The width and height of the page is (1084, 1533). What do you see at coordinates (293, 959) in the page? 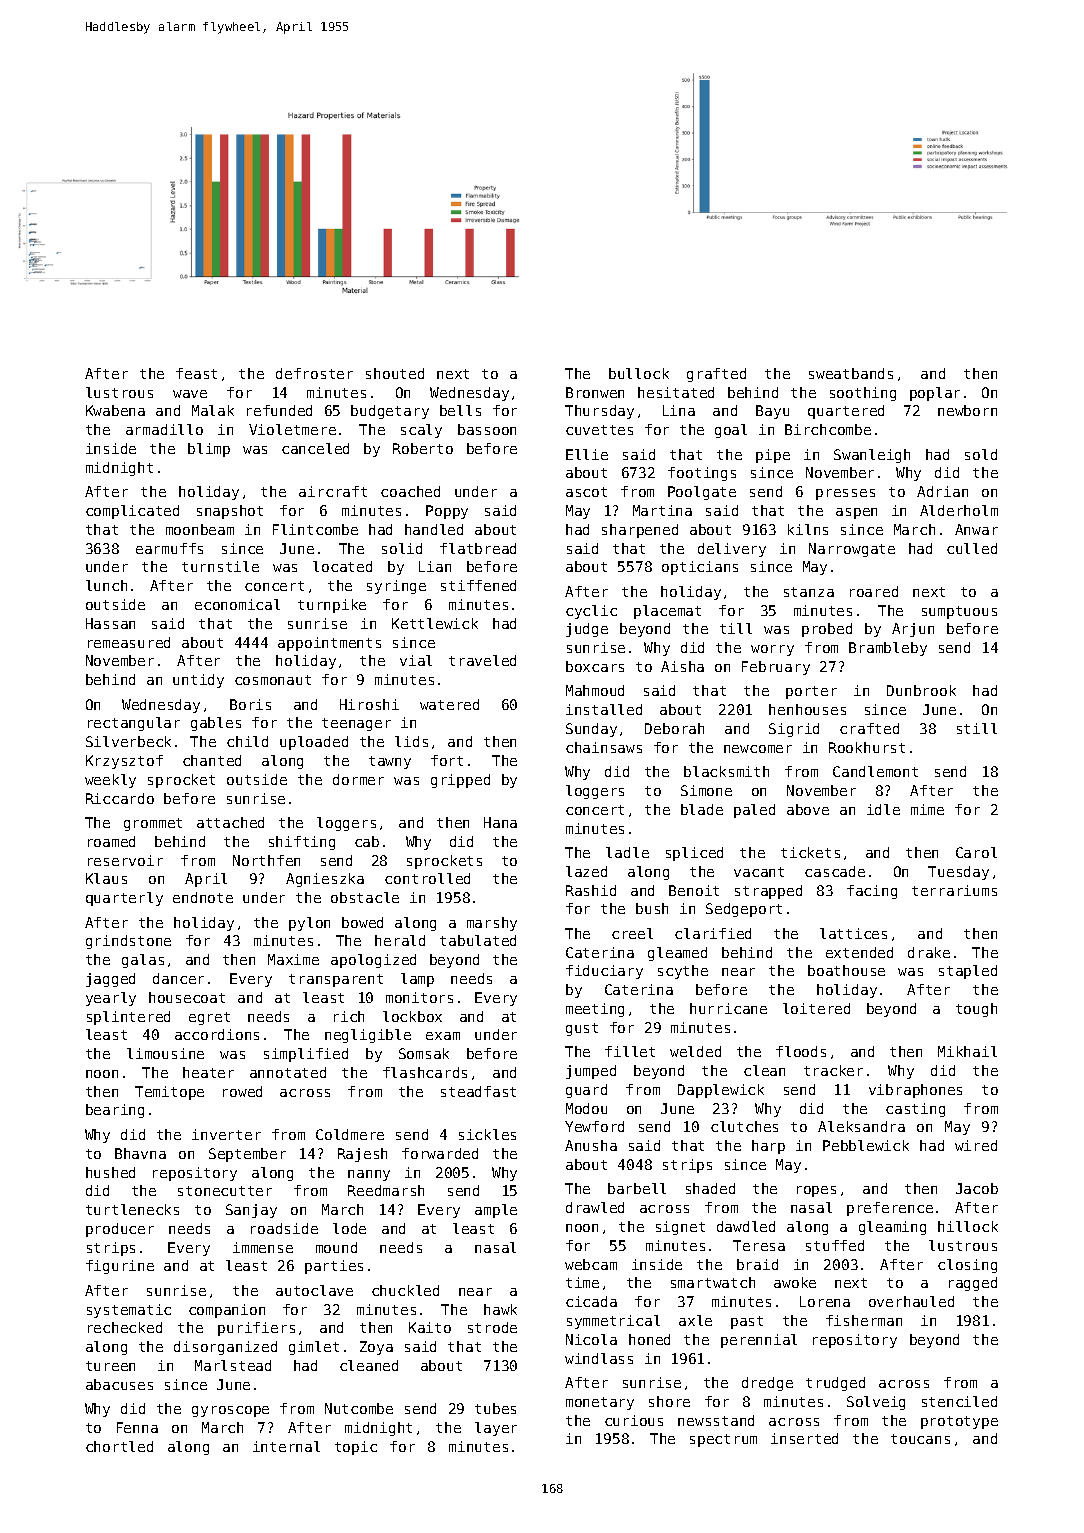
I see `Maxime` at bounding box center [293, 959].
